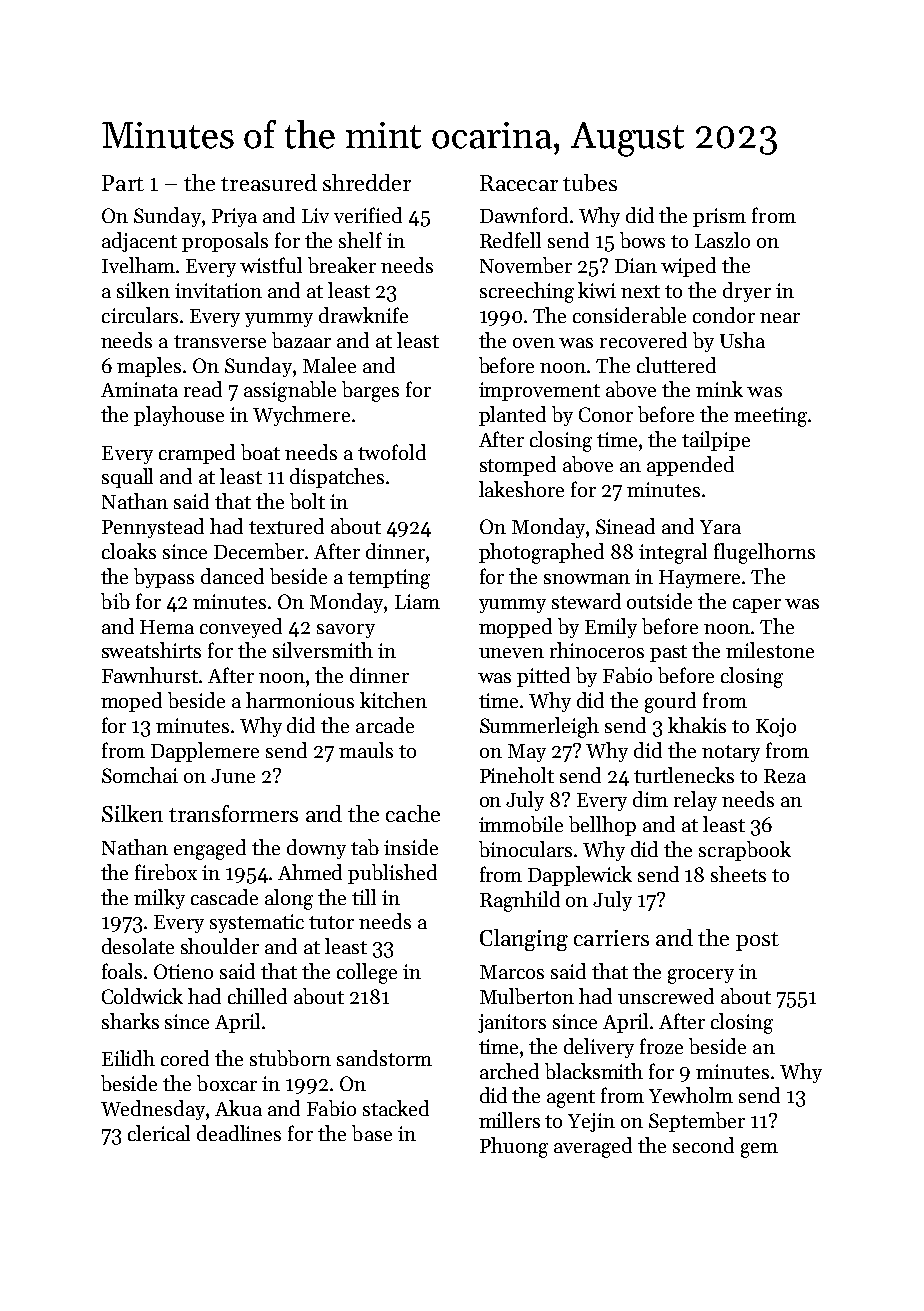 The width and height of the document is (924, 1311). I want to click on Usha, so click(742, 340).
